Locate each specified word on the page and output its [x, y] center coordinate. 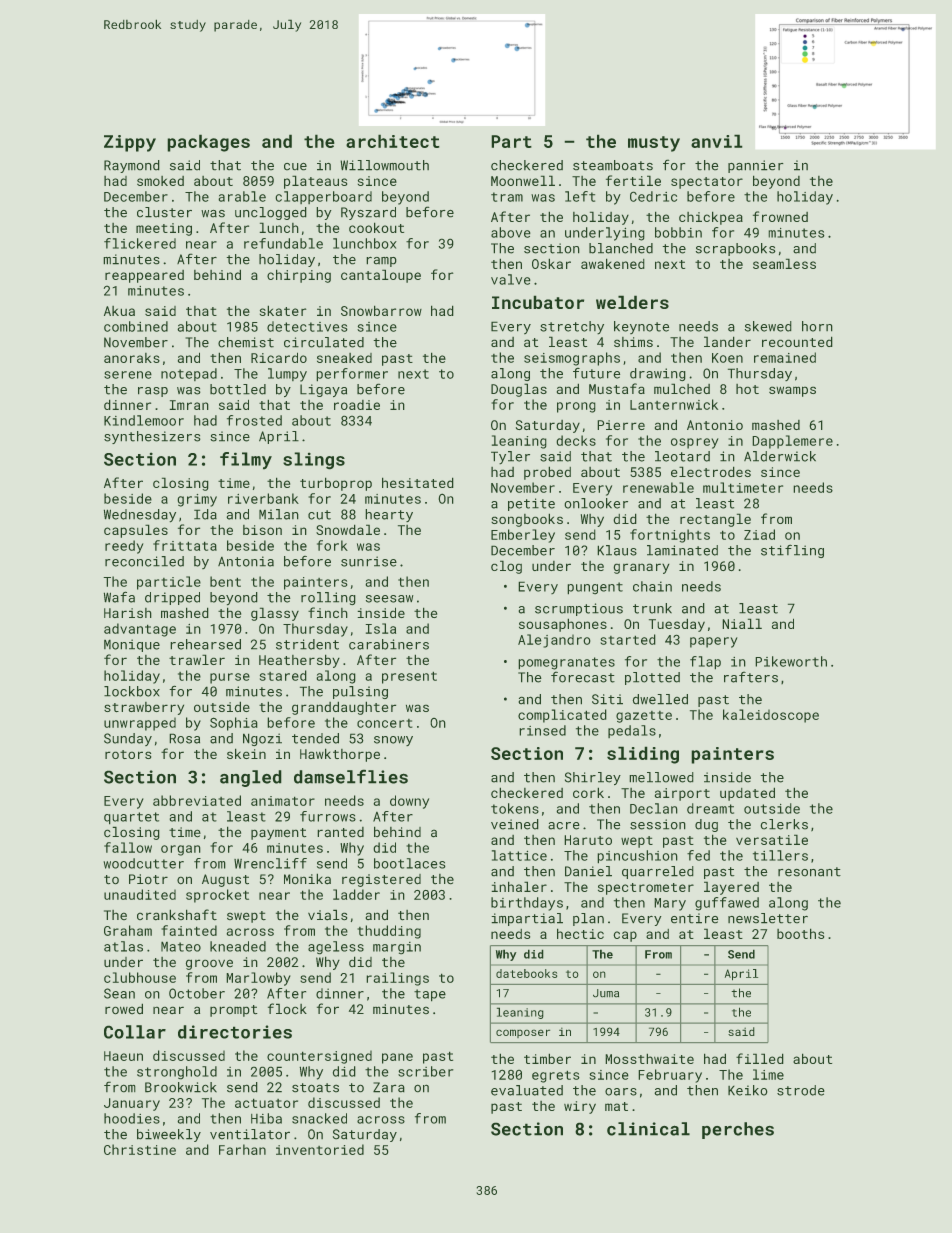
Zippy [130, 143]
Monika [307, 879]
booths [800, 934]
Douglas [519, 390]
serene [128, 375]
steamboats [613, 165]
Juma [606, 993]
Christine [140, 1149]
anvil [716, 141]
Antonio [715, 425]
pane [397, 1058]
